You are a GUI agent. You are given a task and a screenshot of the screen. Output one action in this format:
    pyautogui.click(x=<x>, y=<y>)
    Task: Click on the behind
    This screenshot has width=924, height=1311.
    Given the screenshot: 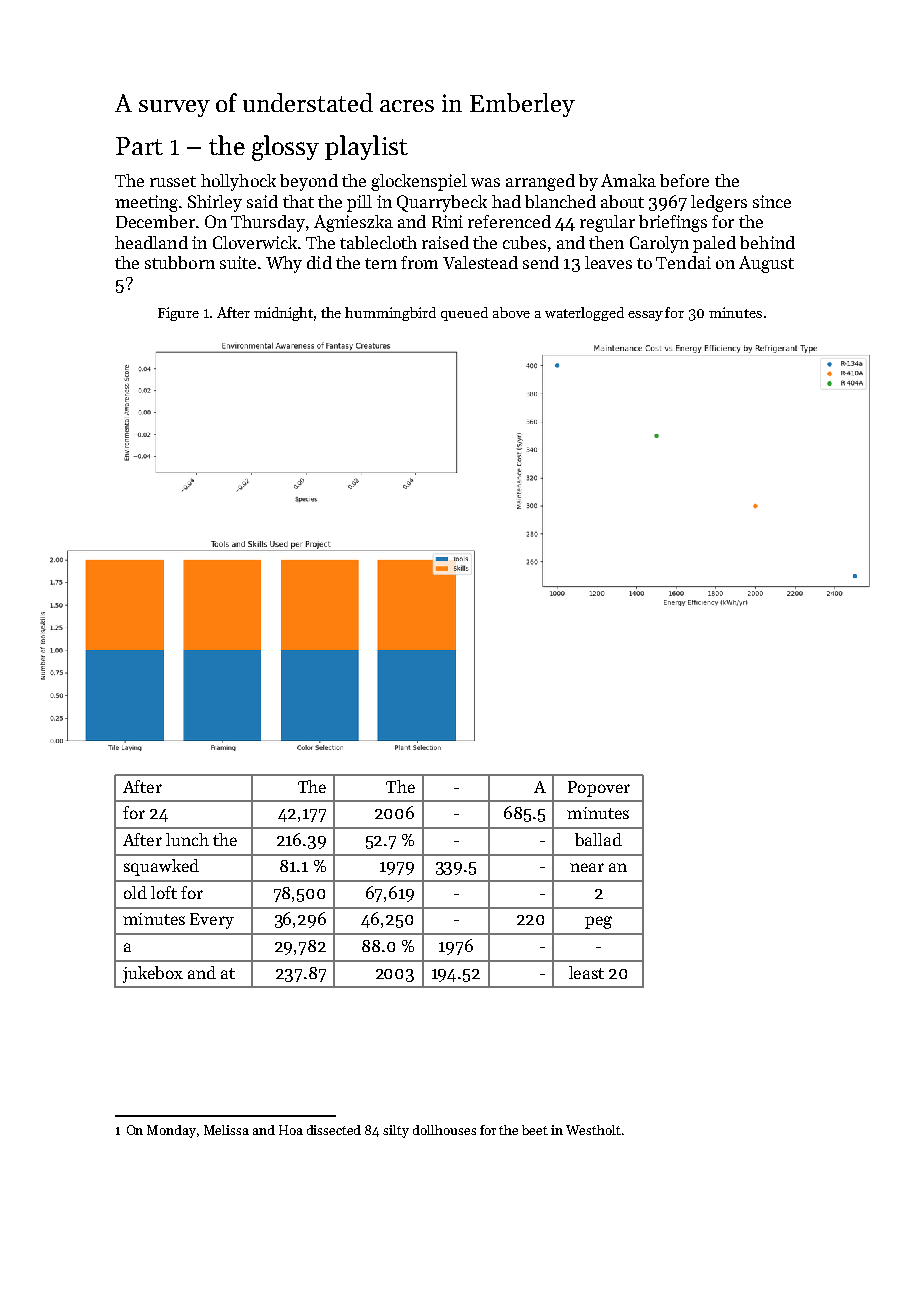 What is the action you would take?
    pyautogui.click(x=767, y=242)
